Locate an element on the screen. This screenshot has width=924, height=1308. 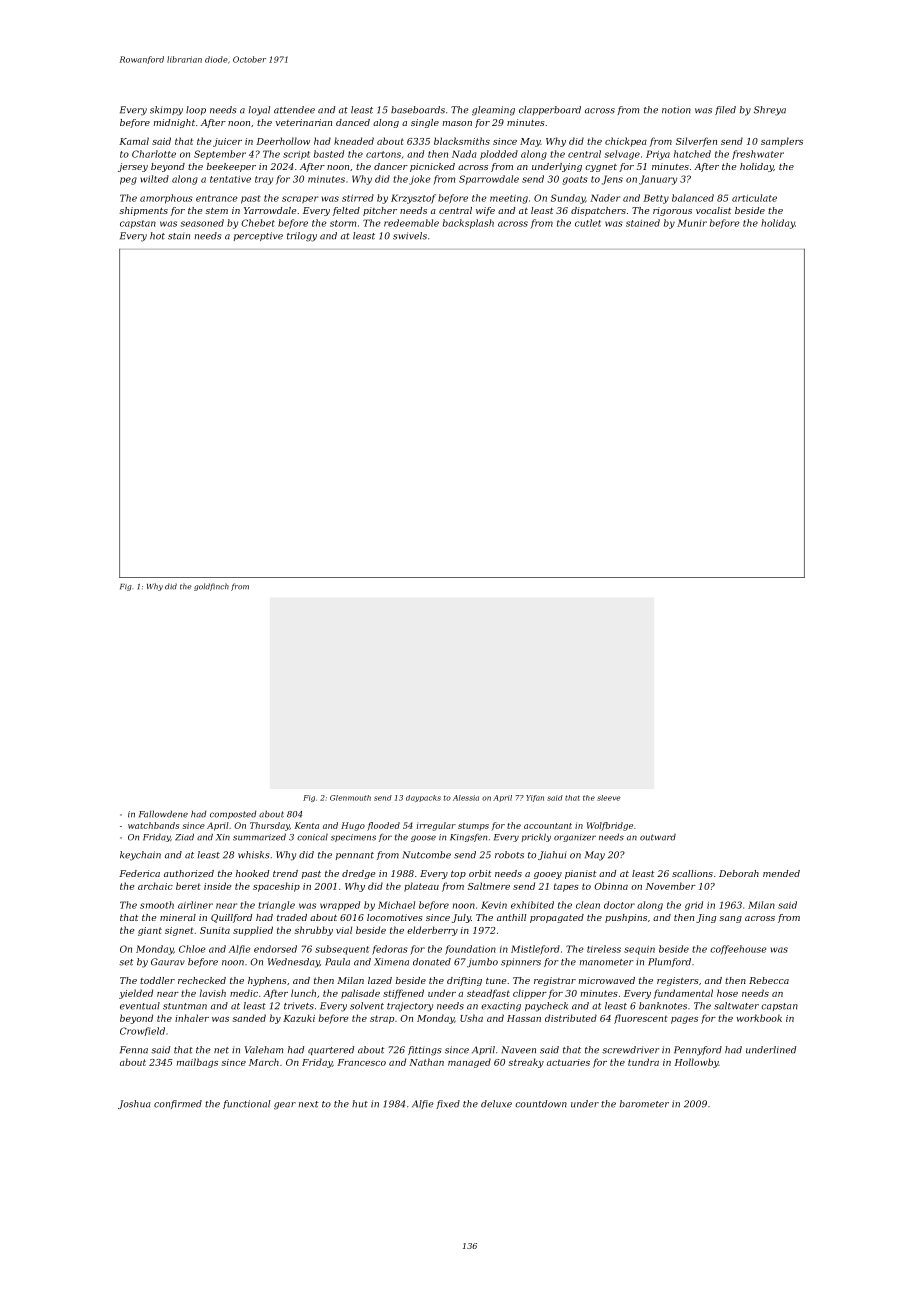
whisks is located at coordinates (253, 855).
